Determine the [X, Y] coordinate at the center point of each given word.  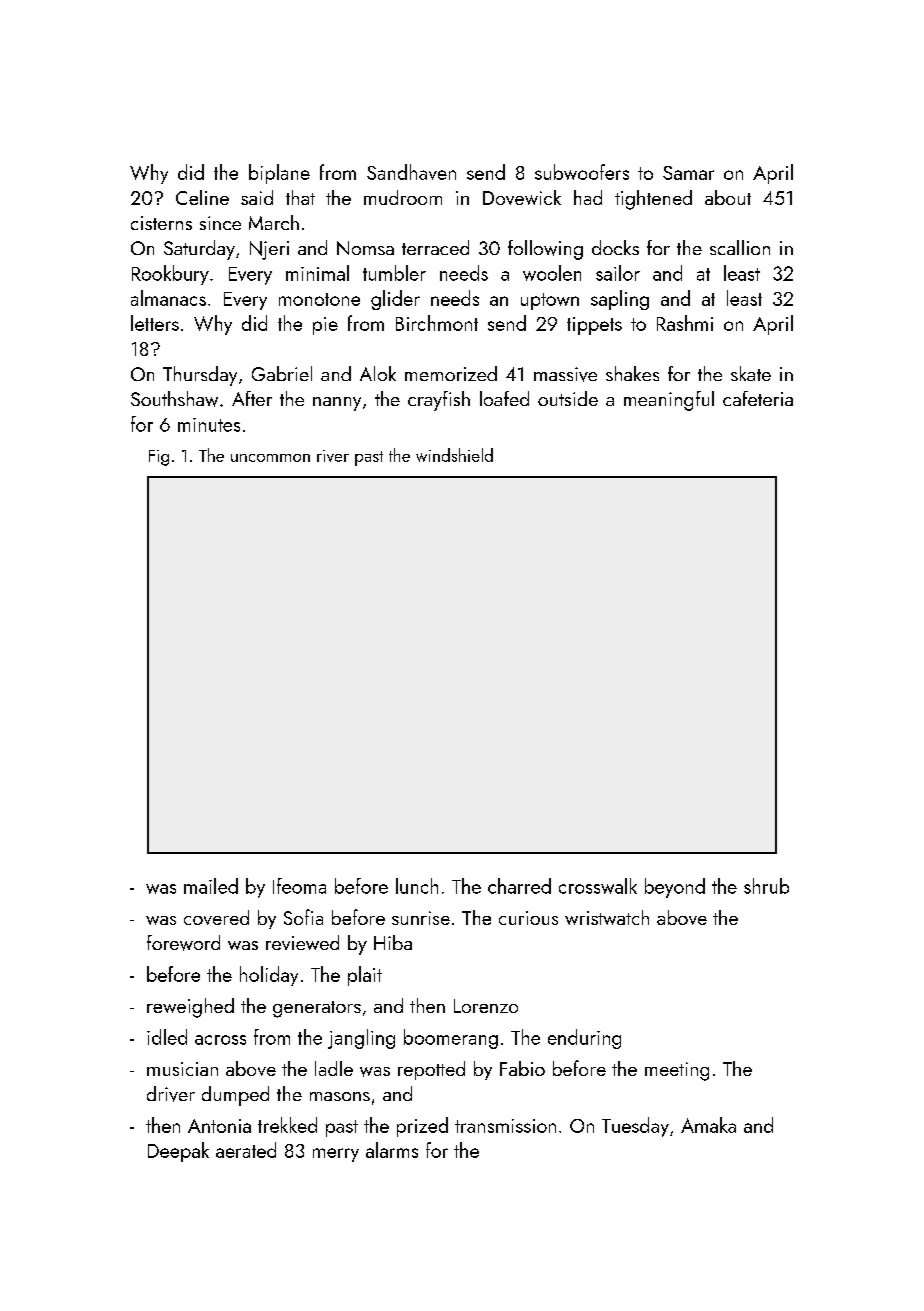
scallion [740, 247]
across [220, 1040]
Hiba [393, 942]
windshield [454, 455]
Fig [159, 458]
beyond [675, 888]
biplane [279, 174]
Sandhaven [411, 172]
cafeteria [758, 398]
